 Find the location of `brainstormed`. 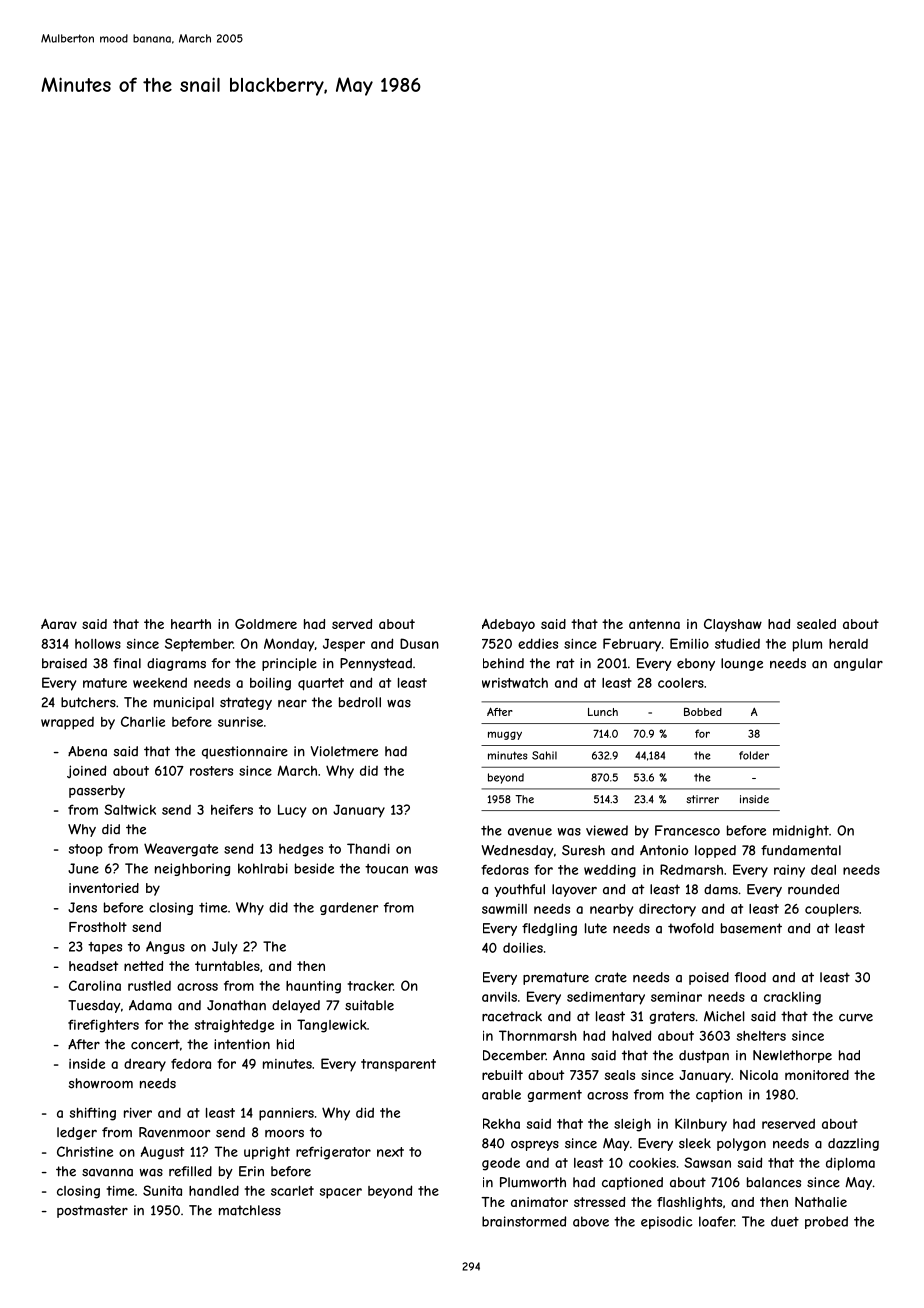

brainstormed is located at coordinates (524, 1221).
